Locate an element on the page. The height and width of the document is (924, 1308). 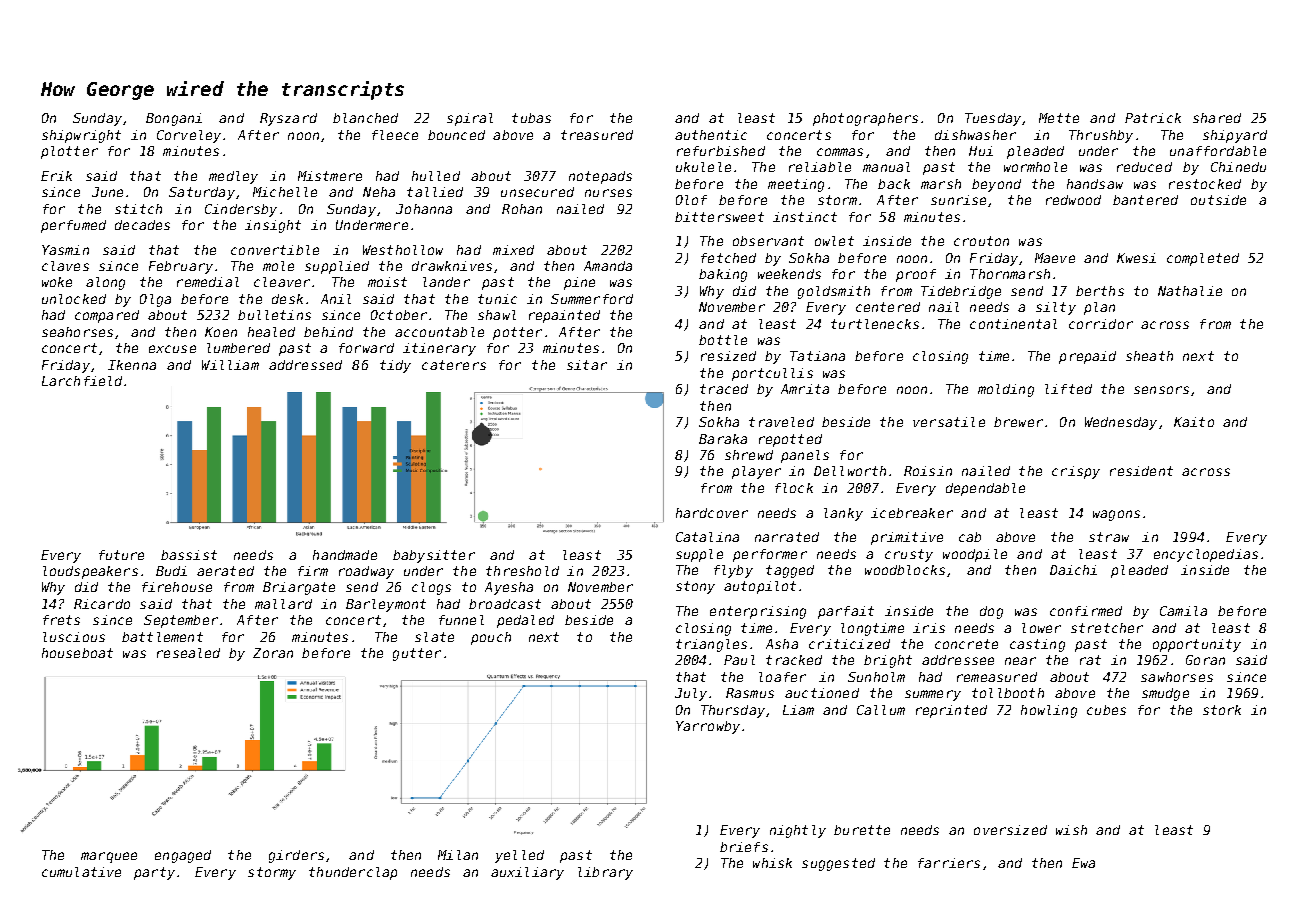
Ewa is located at coordinates (1083, 863).
